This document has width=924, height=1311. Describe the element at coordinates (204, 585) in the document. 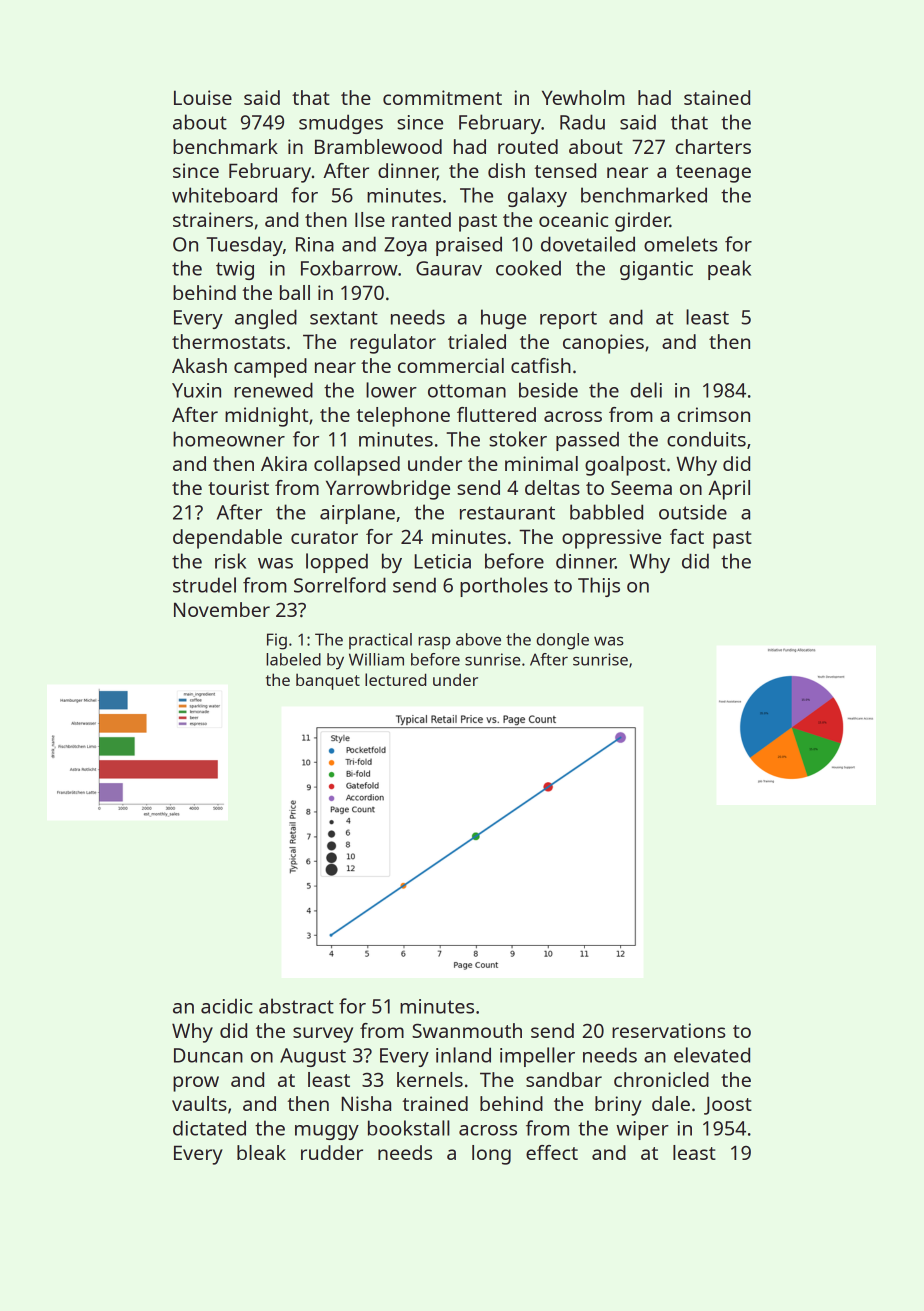

I see `strudel` at that location.
